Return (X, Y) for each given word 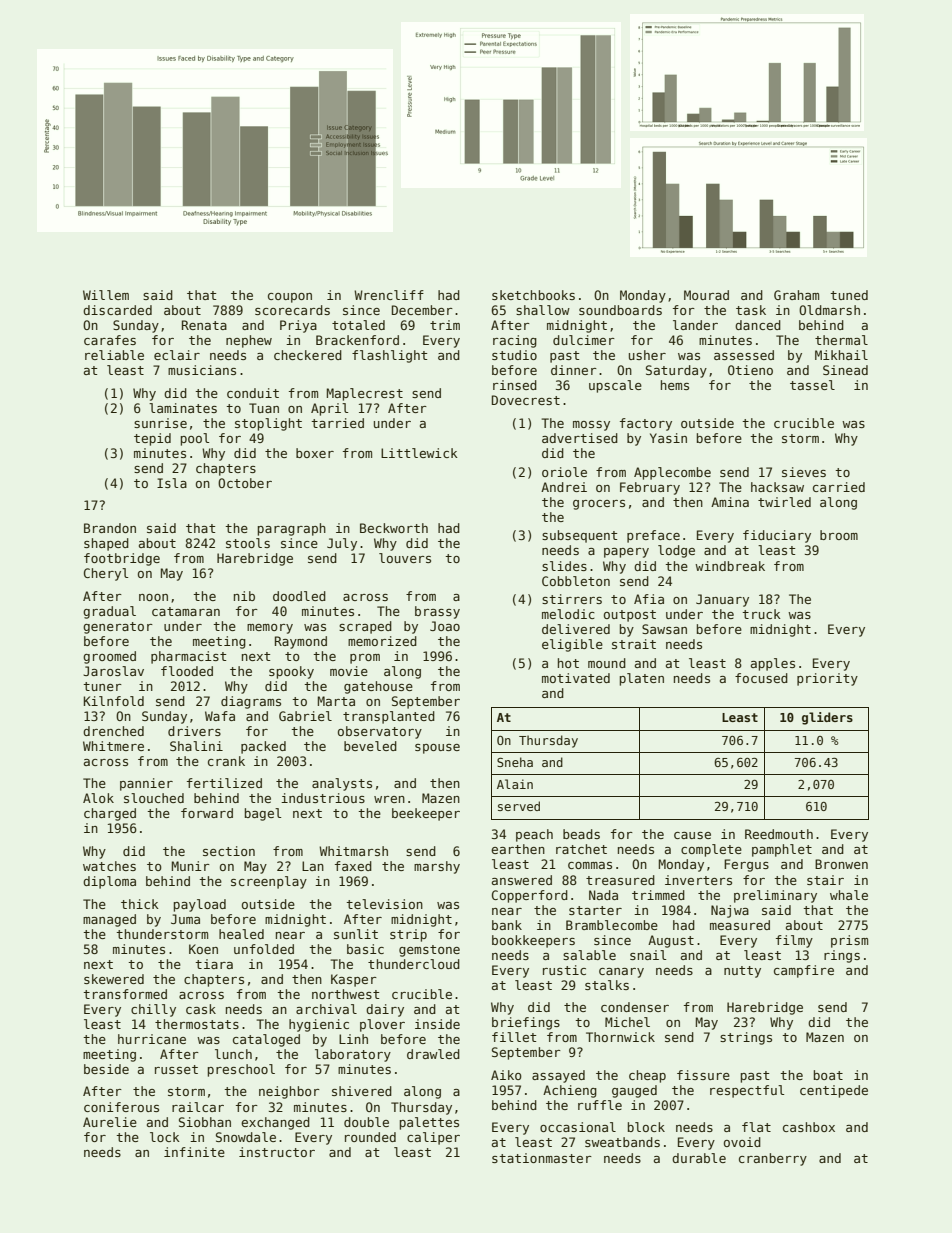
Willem (106, 295)
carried (839, 487)
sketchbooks (533, 295)
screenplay (269, 882)
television (384, 904)
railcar (198, 1107)
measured (740, 925)
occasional (578, 1127)
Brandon (110, 528)
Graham (796, 295)
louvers (405, 558)
